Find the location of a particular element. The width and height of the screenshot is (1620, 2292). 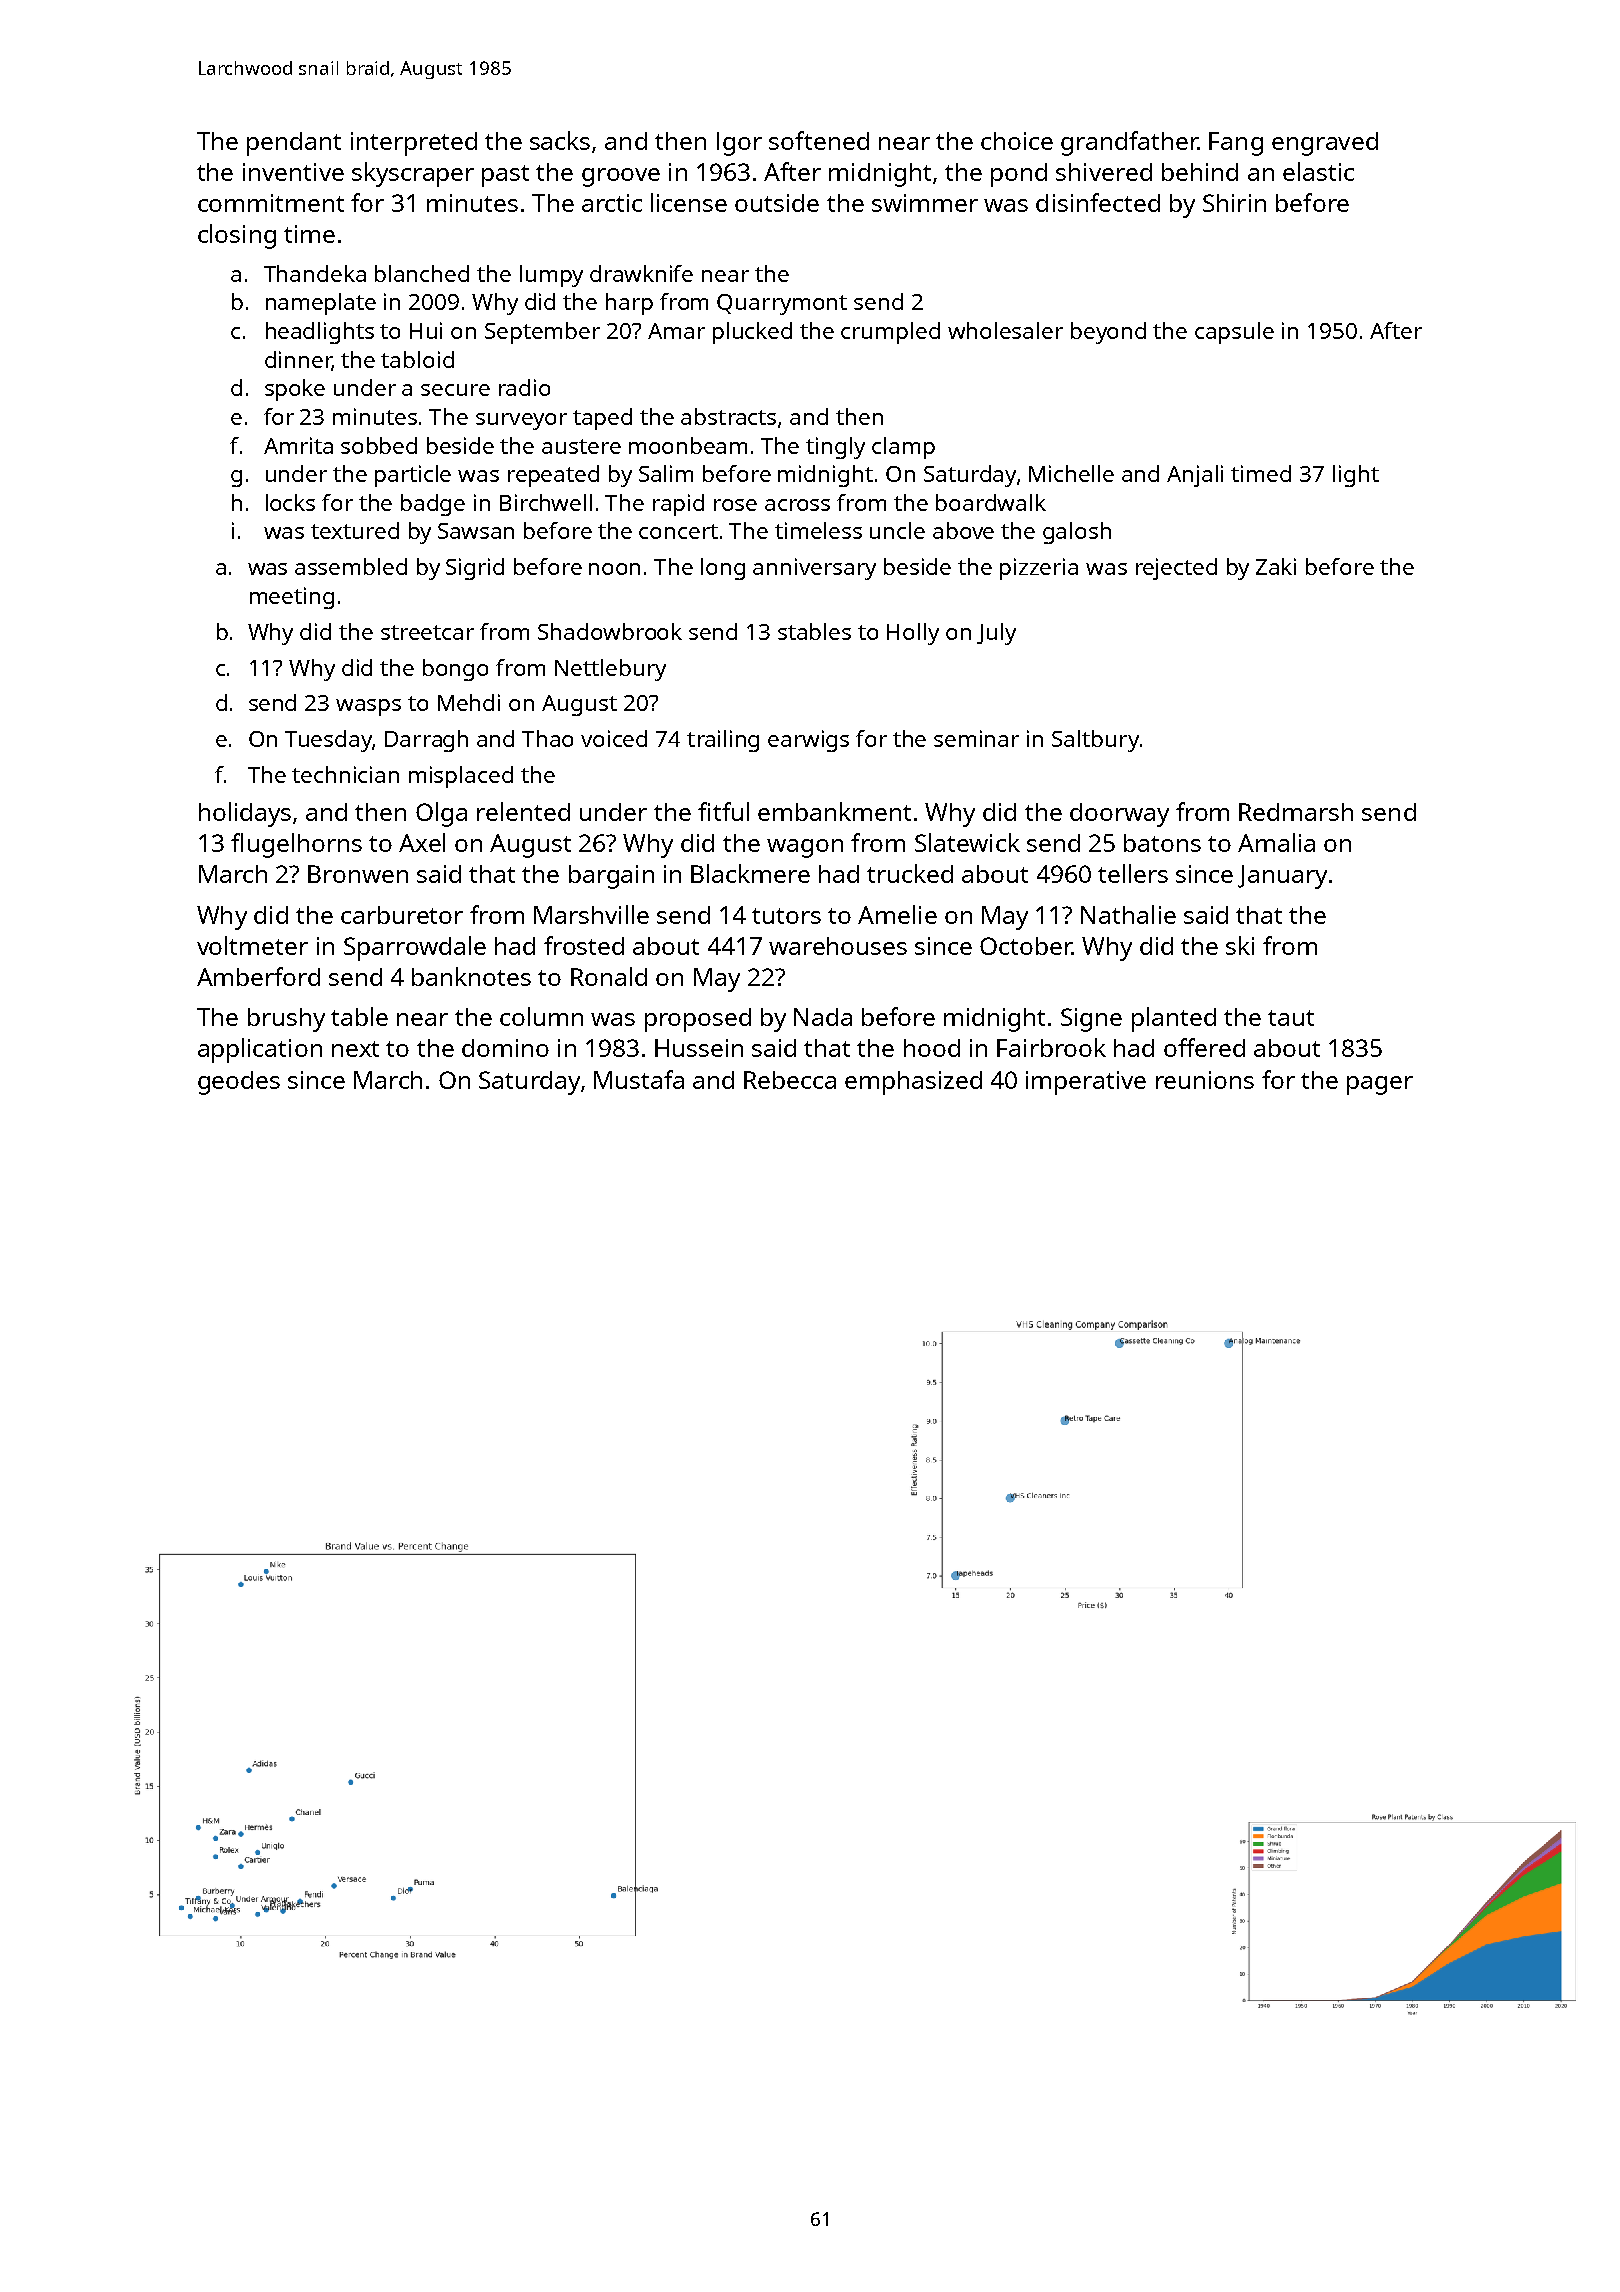

softened is located at coordinates (819, 140).
